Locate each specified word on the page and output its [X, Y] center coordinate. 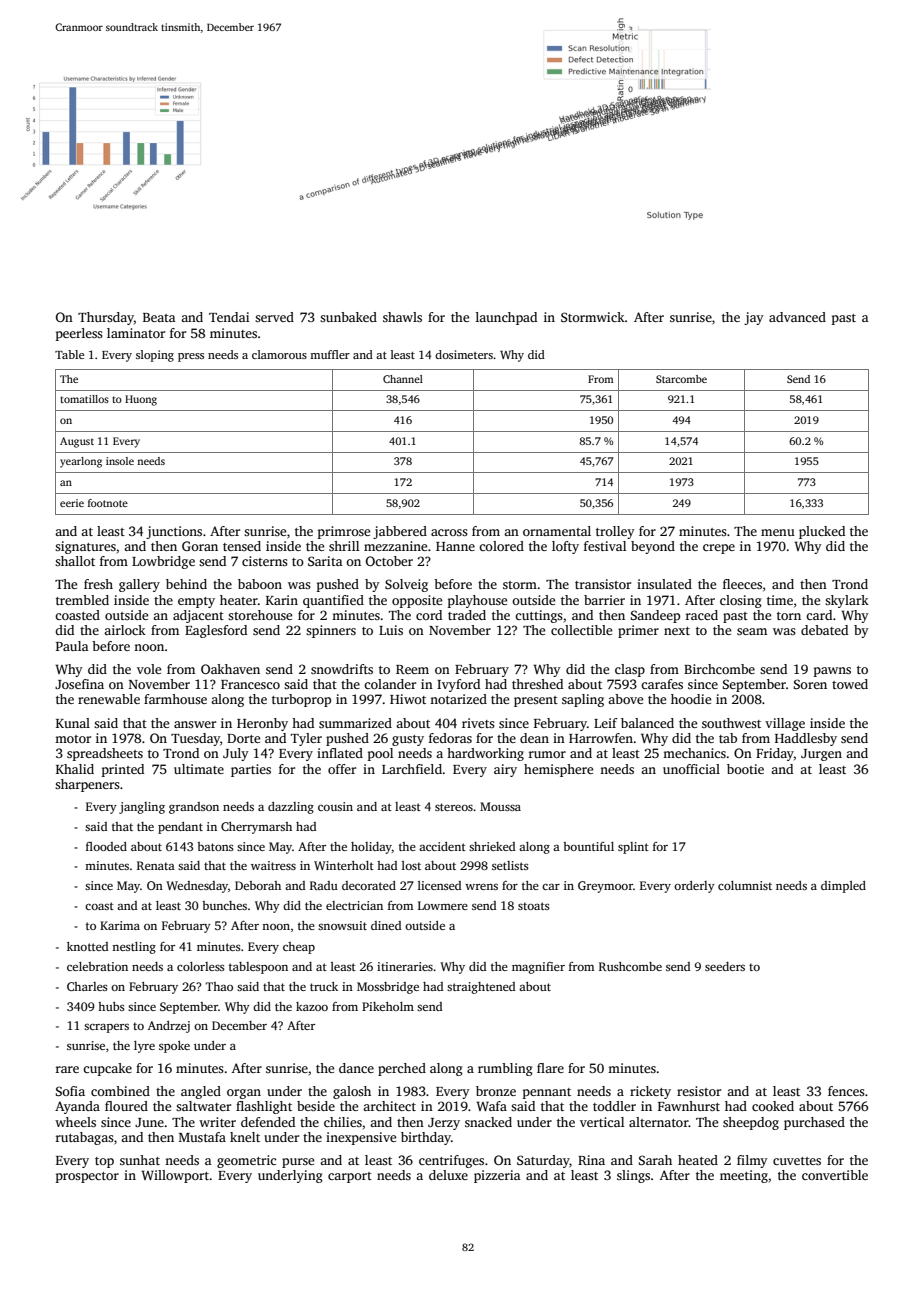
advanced [797, 317]
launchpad [506, 318]
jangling [142, 808]
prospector [87, 1177]
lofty [565, 547]
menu [778, 532]
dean [534, 738]
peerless [79, 334]
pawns [832, 672]
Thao [219, 986]
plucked [822, 532]
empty [196, 602]
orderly [694, 887]
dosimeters [464, 354]
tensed [242, 546]
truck [324, 986]
